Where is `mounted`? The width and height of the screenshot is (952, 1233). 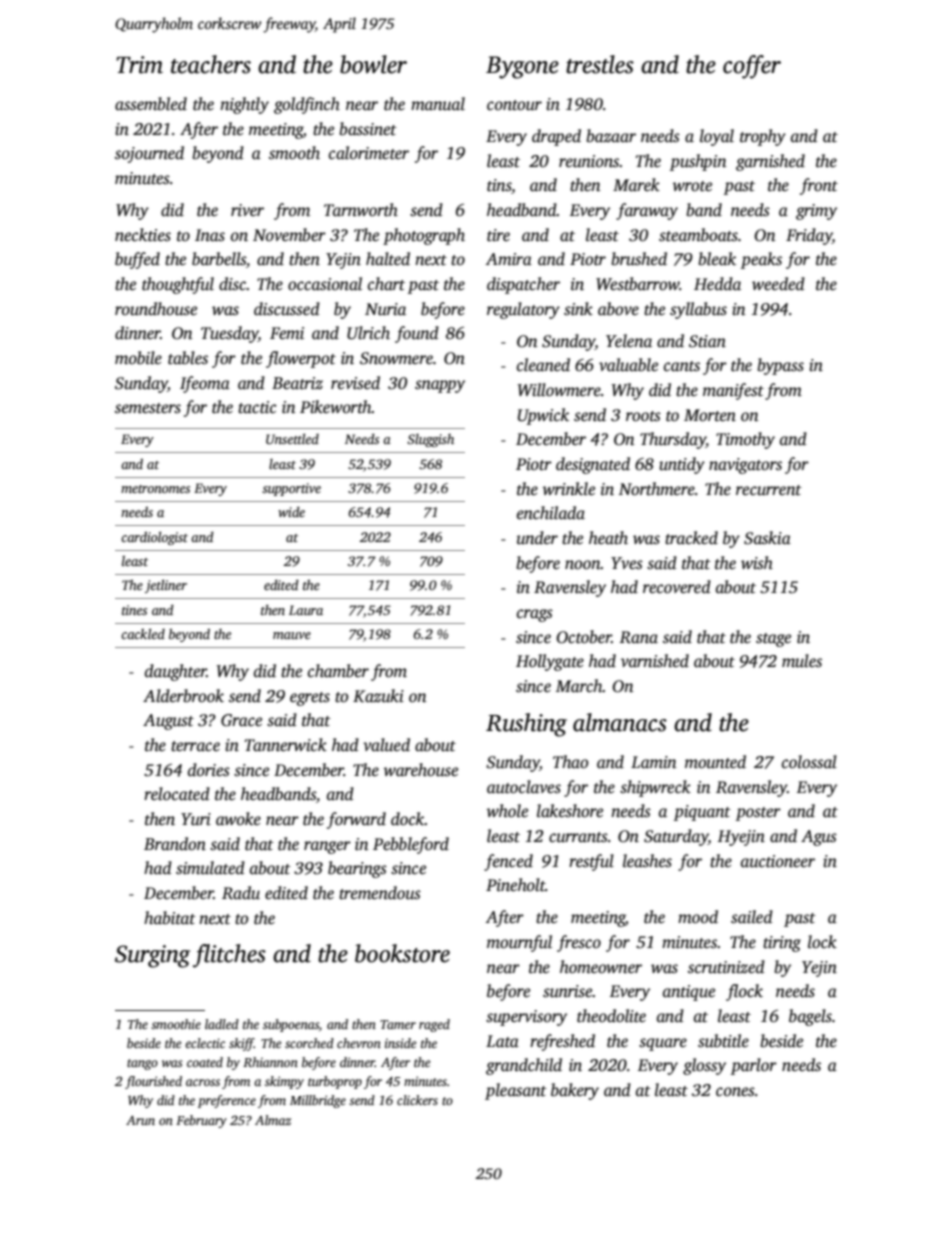 mounted is located at coordinates (715, 762).
